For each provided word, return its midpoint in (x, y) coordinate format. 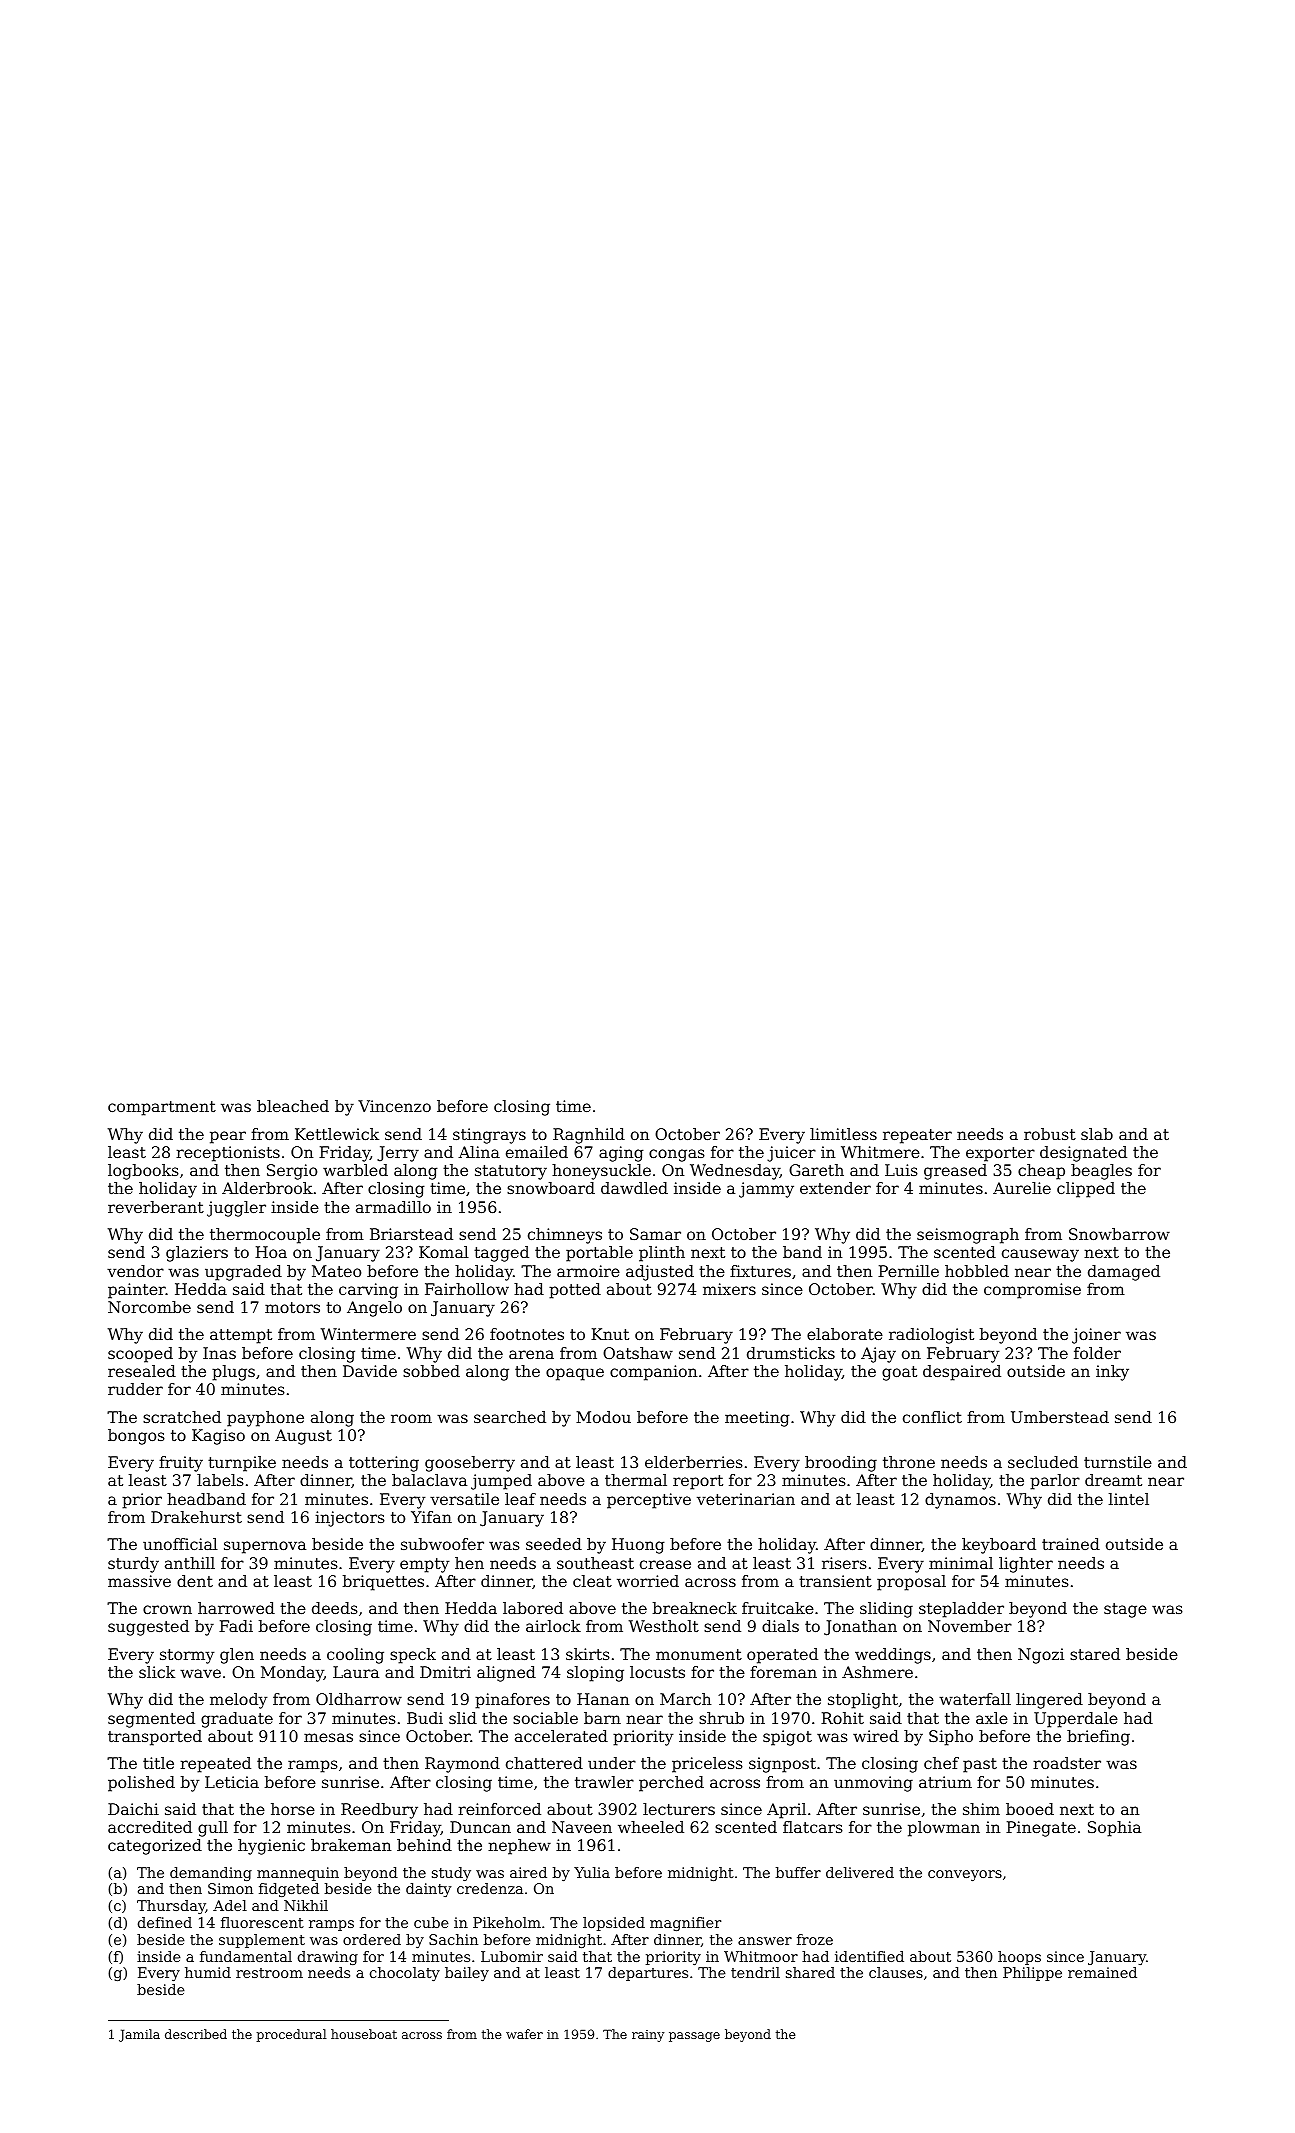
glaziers (197, 1254)
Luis (901, 1170)
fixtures (760, 1271)
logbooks (143, 1172)
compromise (1032, 1291)
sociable (545, 1718)
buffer (798, 1872)
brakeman (351, 1845)
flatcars (813, 1827)
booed (1030, 1809)
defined (165, 1922)
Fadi (236, 1626)
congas (677, 1155)
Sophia (1114, 1829)
